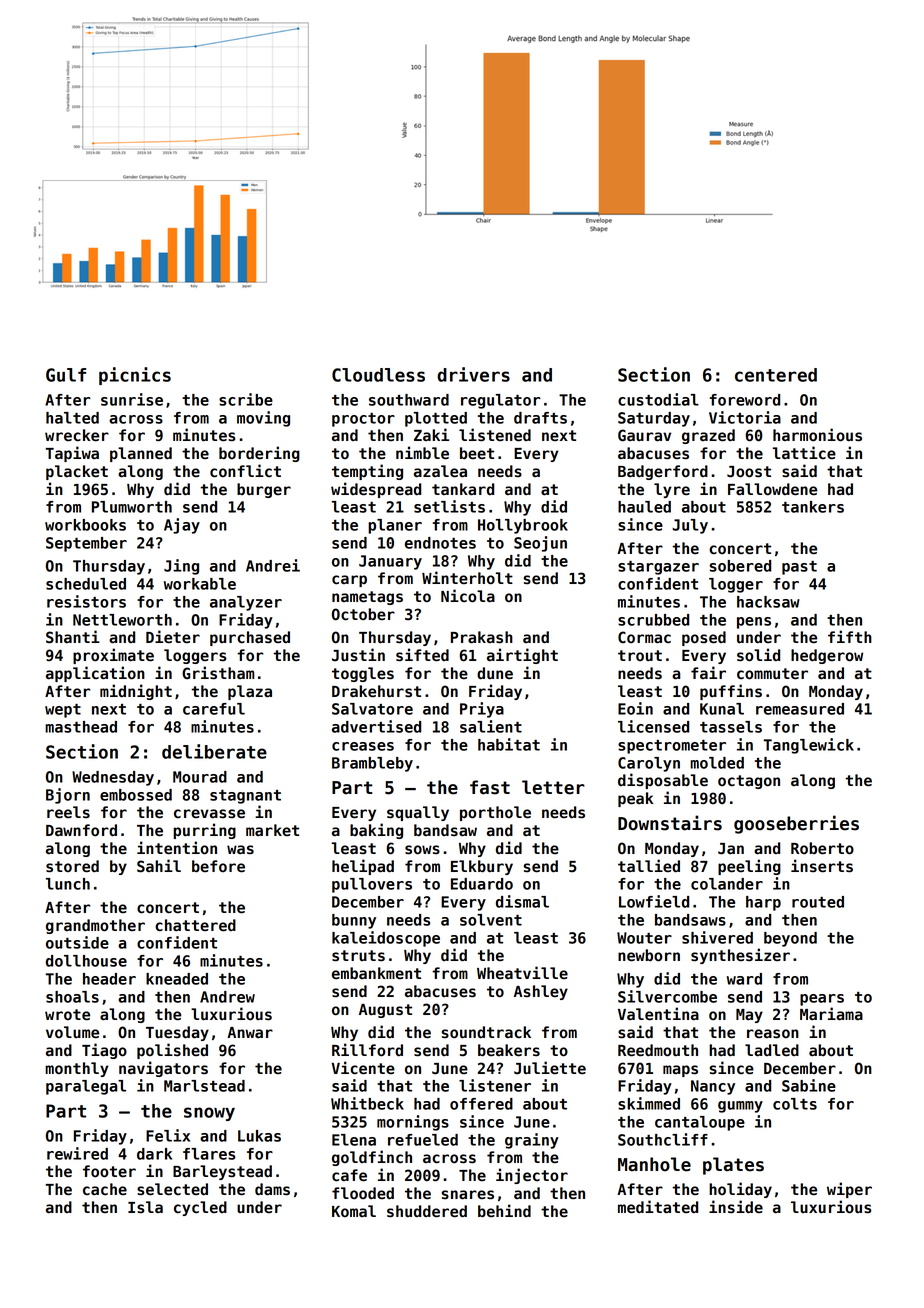  What do you see at coordinates (227, 997) in the image?
I see `Andrew` at bounding box center [227, 997].
